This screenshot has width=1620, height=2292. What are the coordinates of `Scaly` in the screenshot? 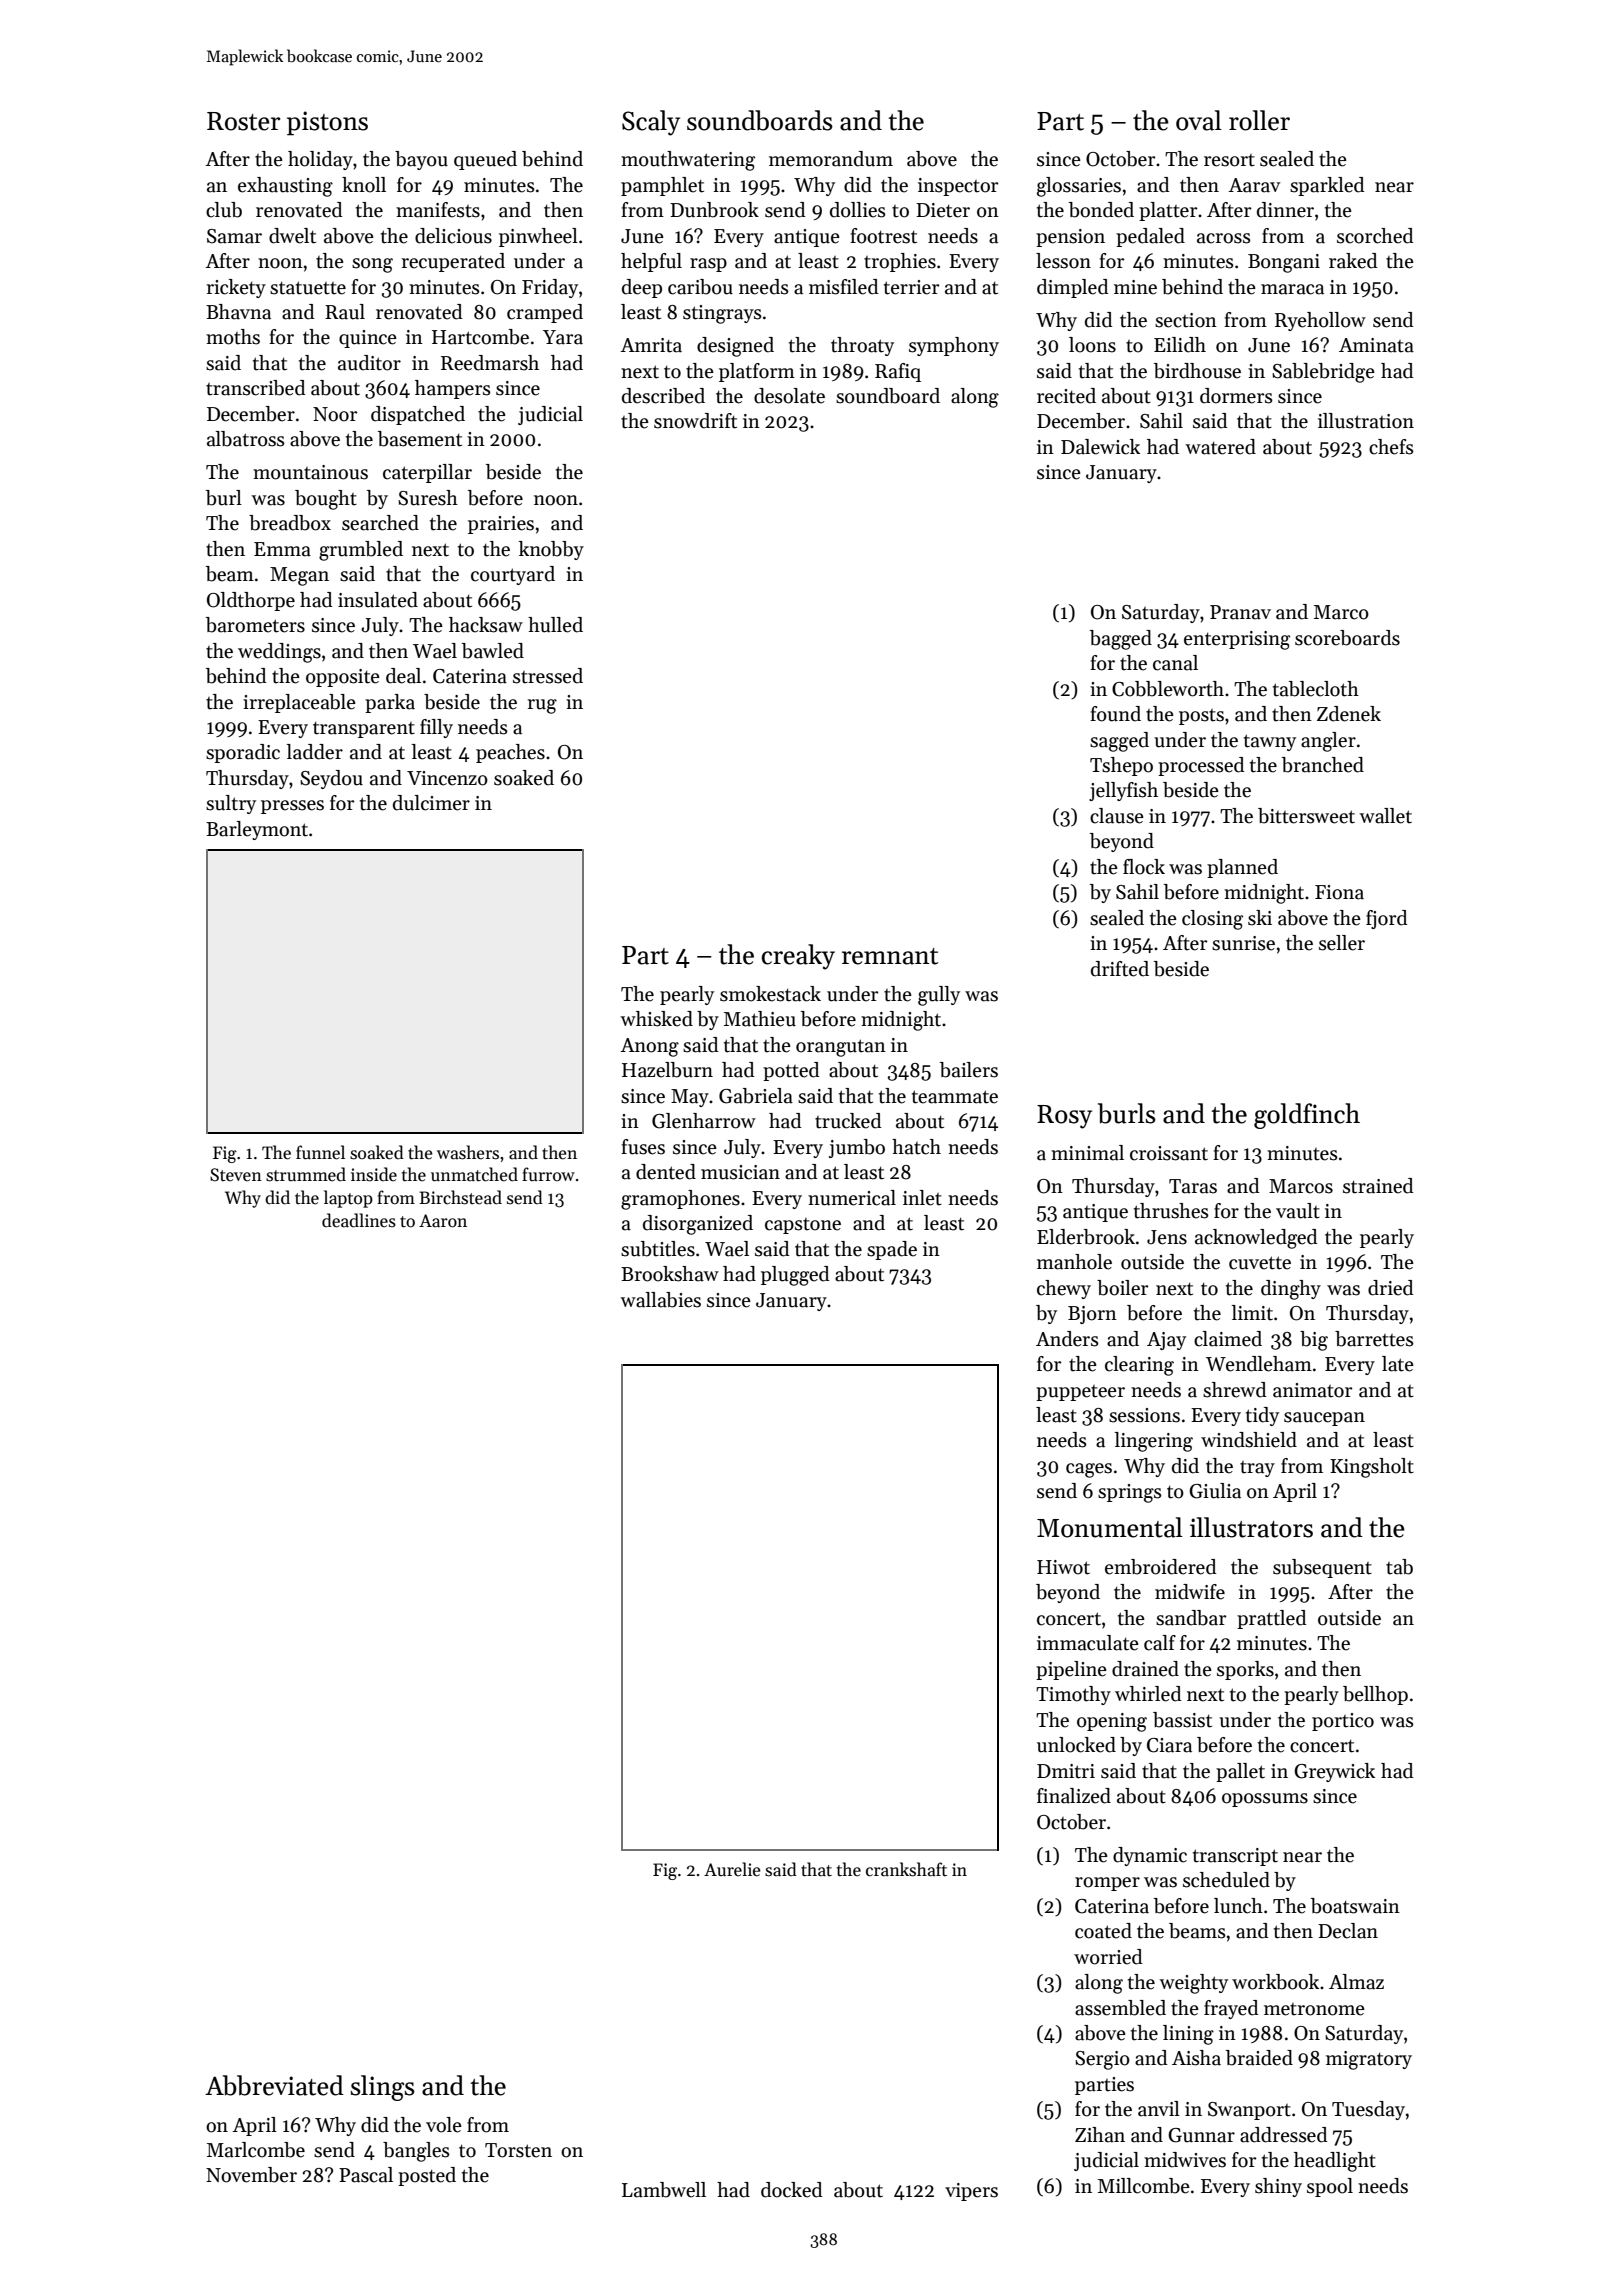 It's located at (651, 123).
